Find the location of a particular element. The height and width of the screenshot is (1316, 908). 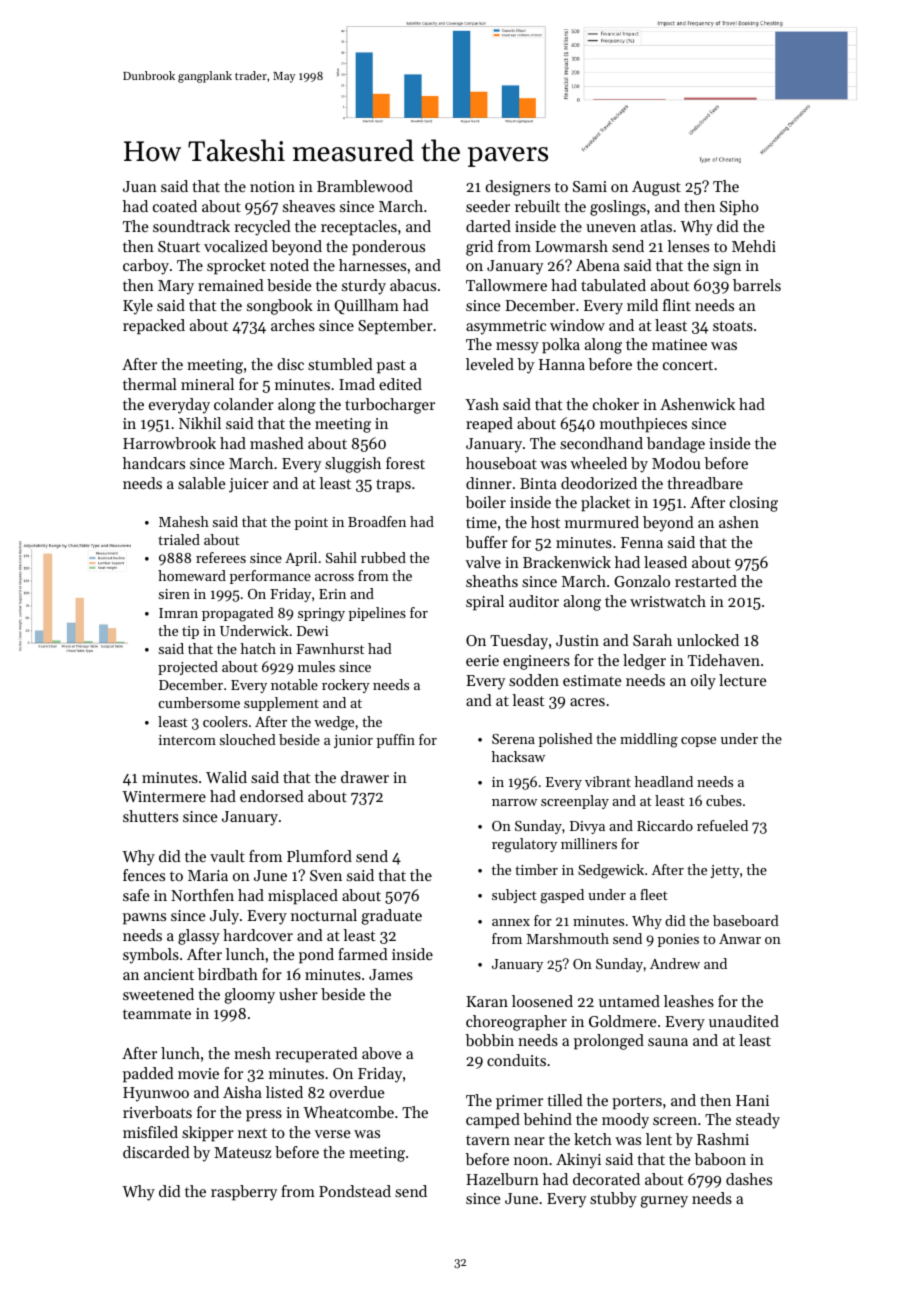

movie is located at coordinates (198, 1073).
